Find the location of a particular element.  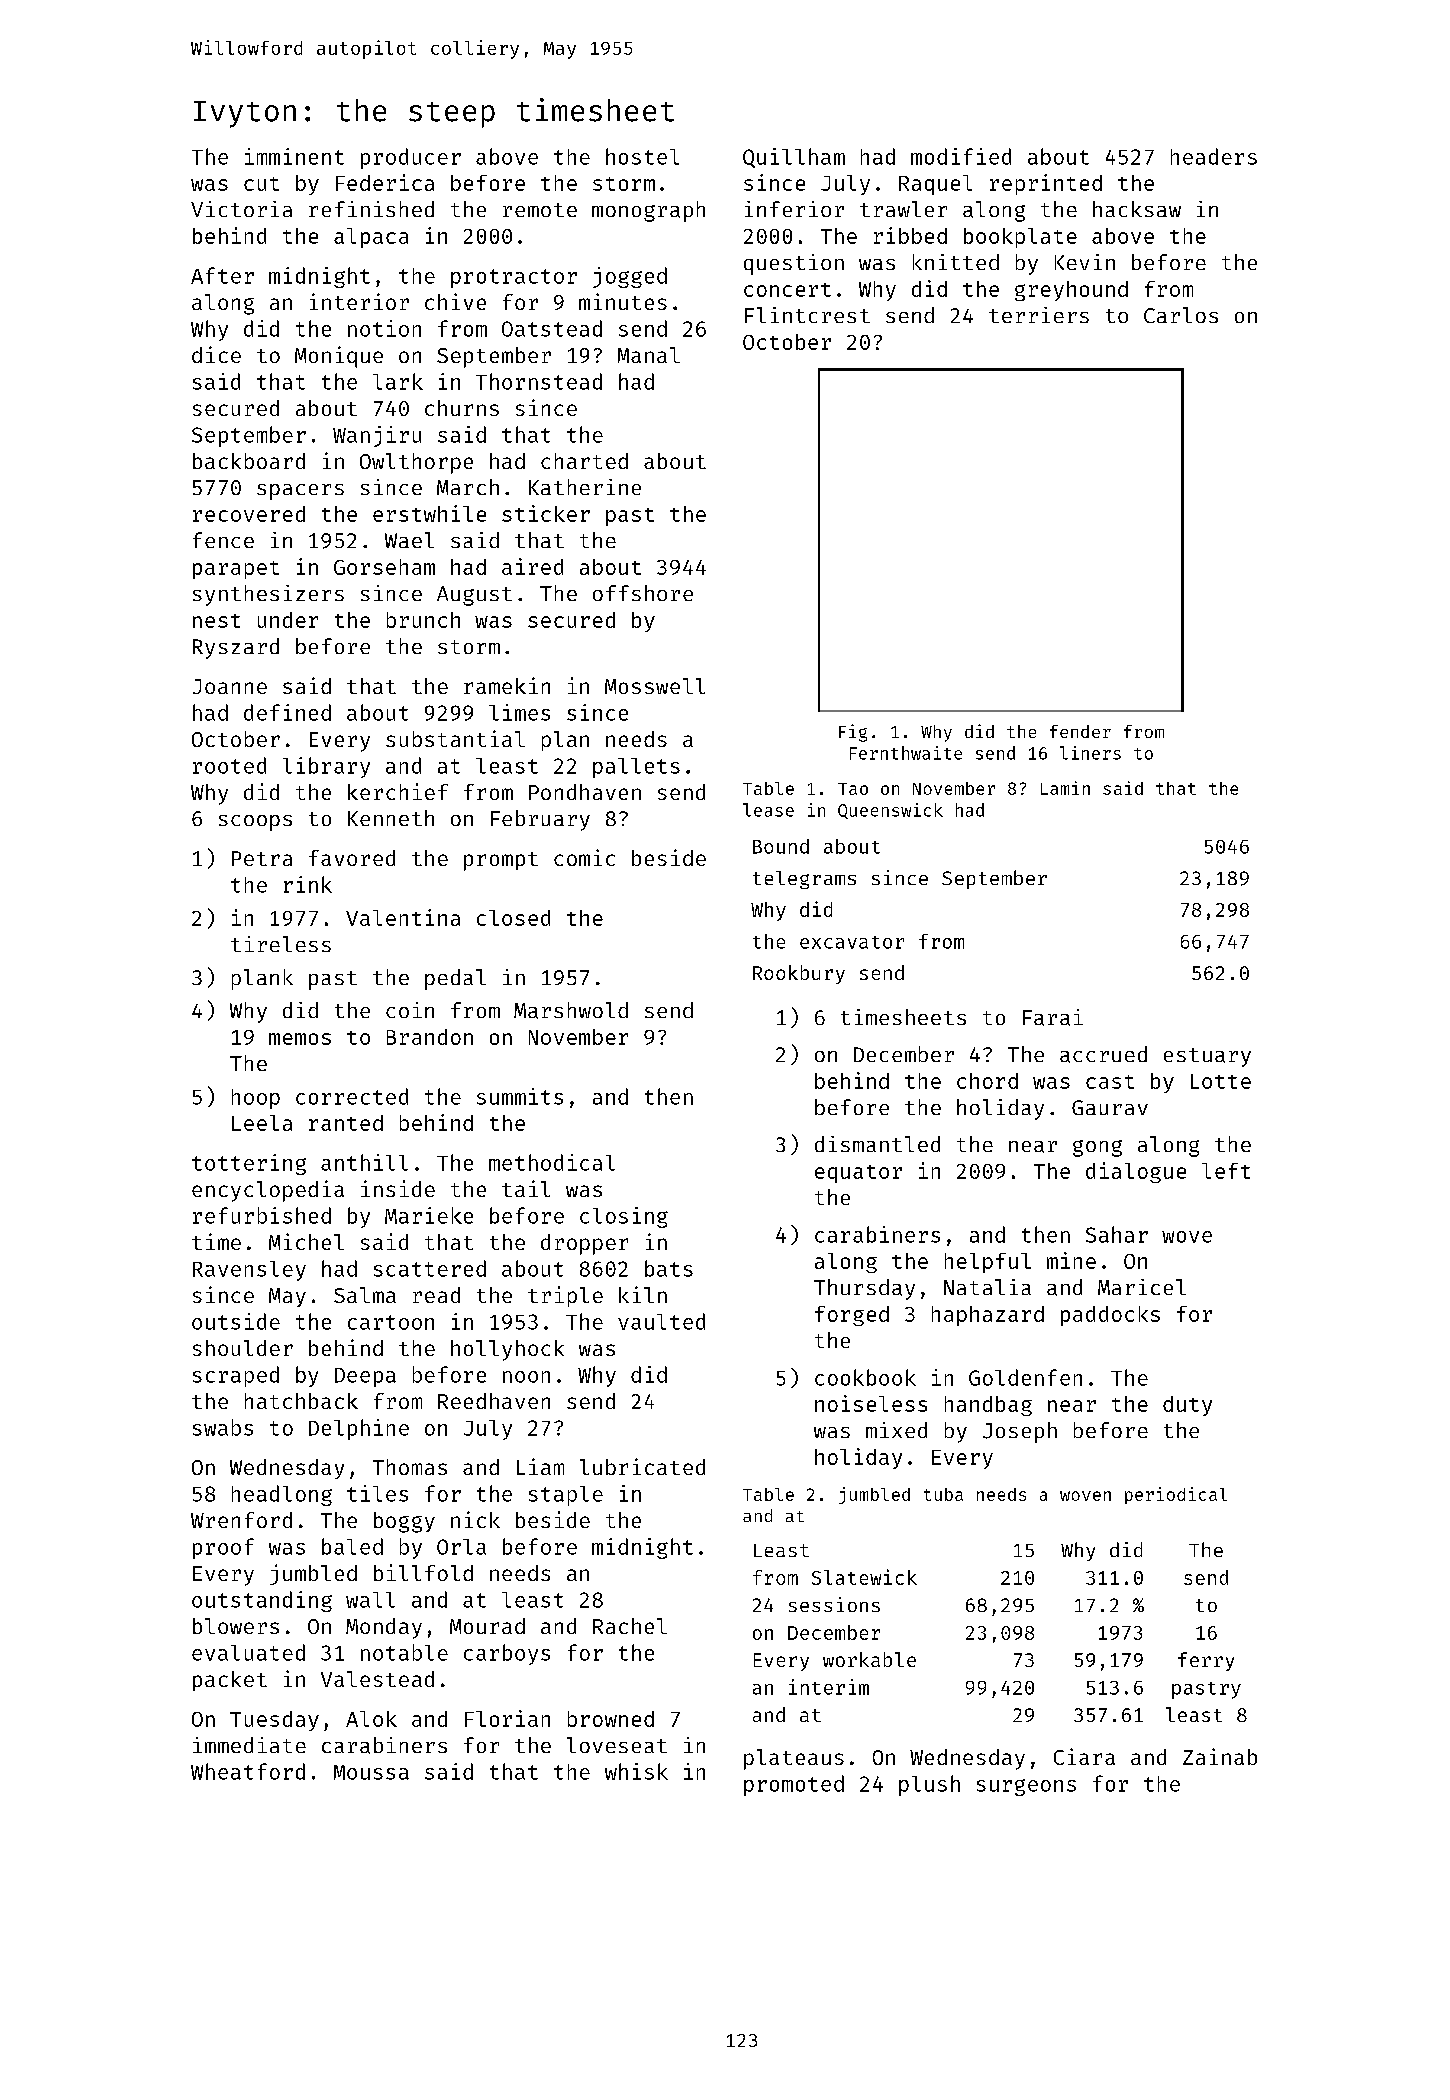

Wheatford is located at coordinates (248, 1771).
